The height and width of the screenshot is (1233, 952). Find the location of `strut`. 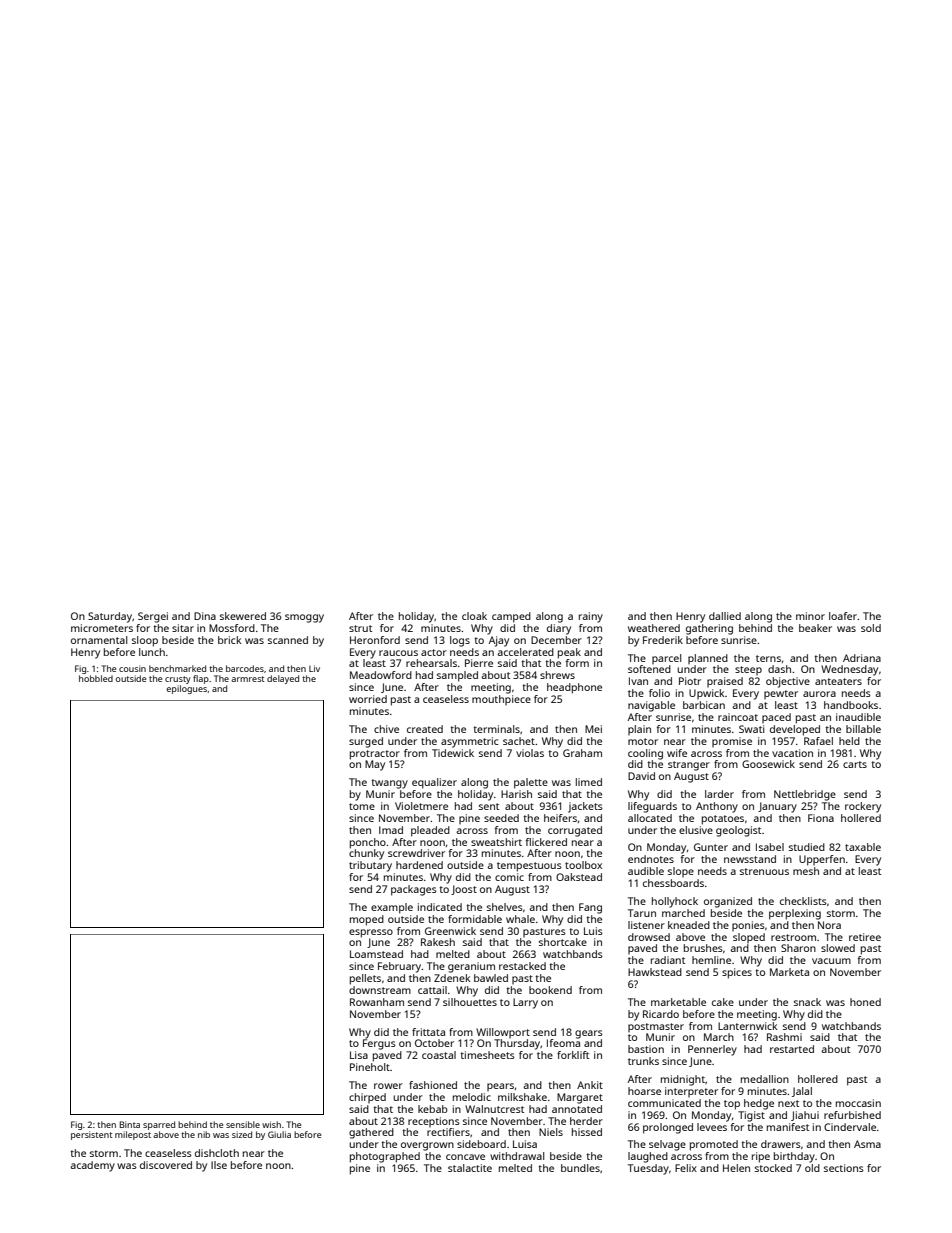

strut is located at coordinates (360, 628).
